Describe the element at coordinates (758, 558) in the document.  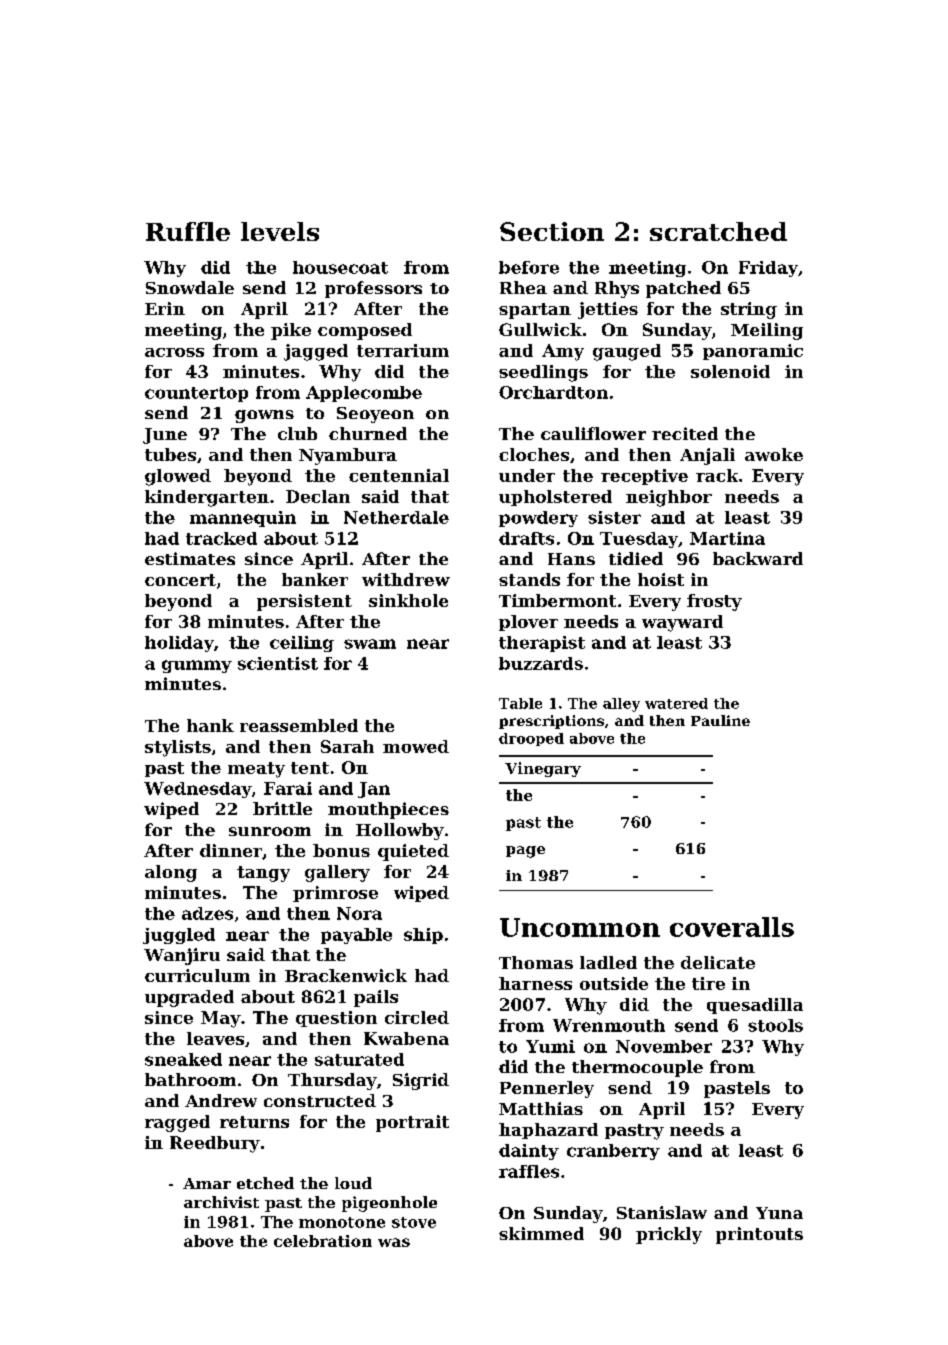
I see `backward` at that location.
